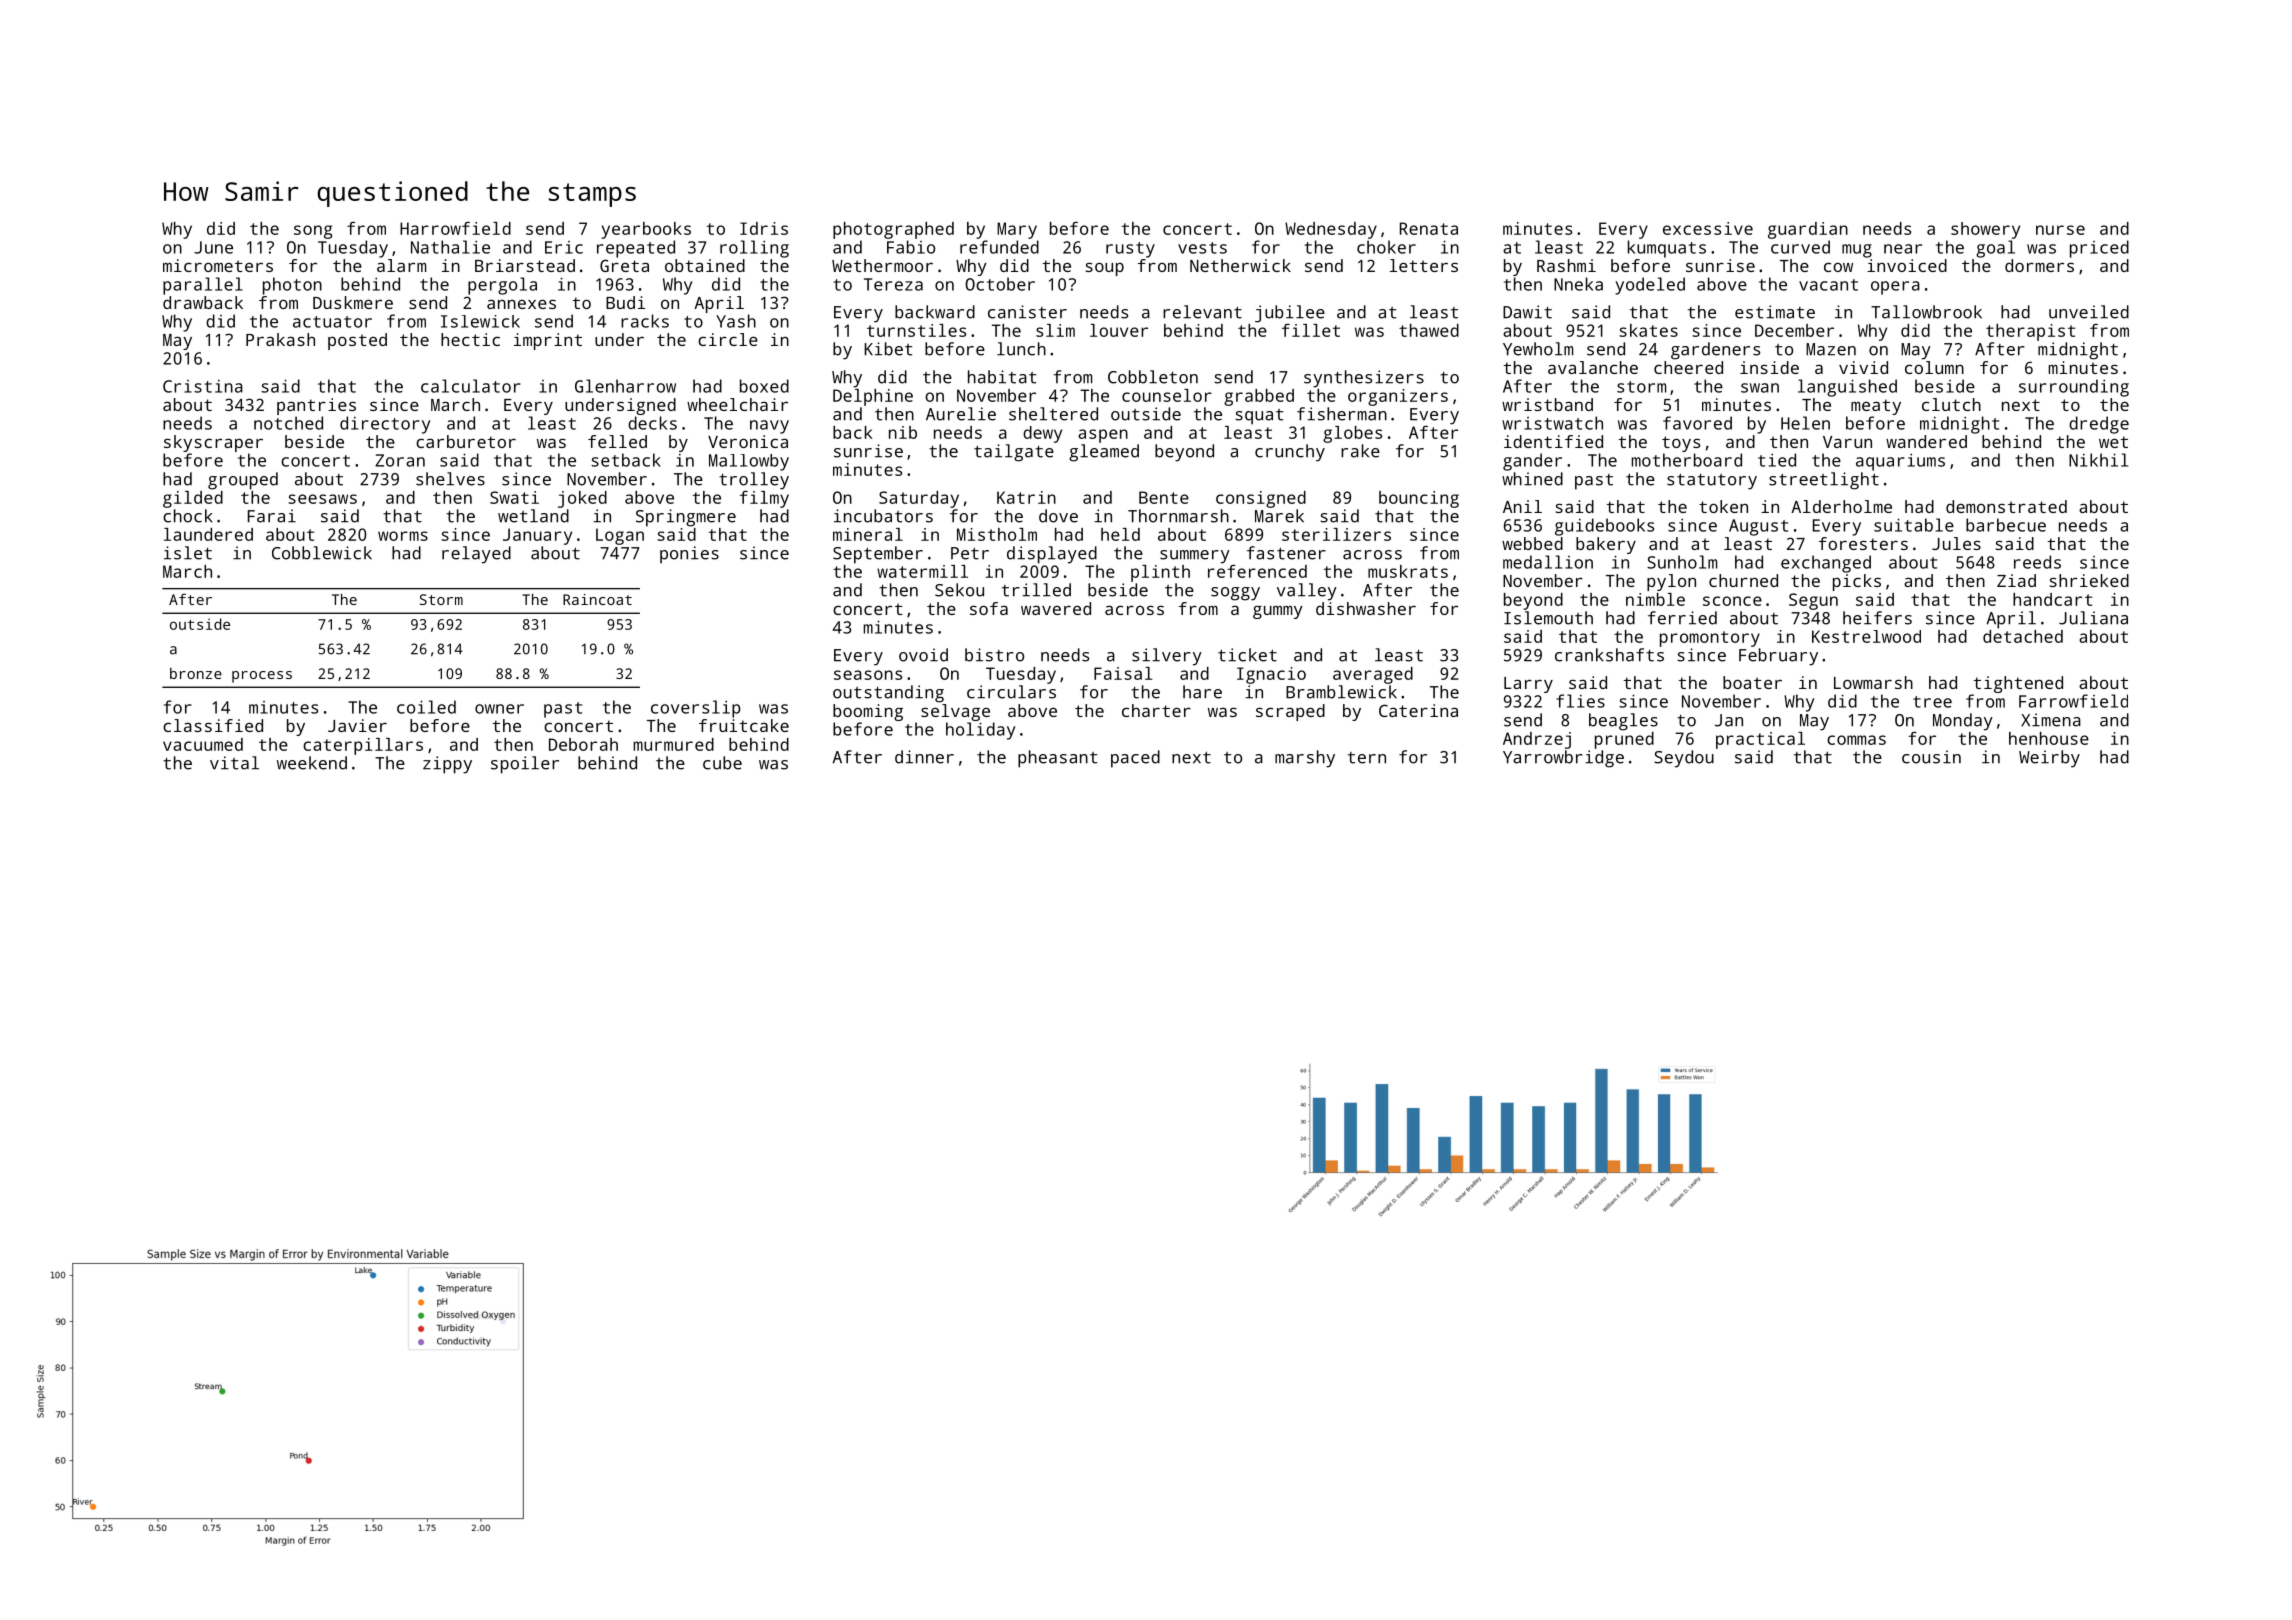 The image size is (2292, 1620). What do you see at coordinates (1290, 314) in the screenshot?
I see `jubilee` at bounding box center [1290, 314].
